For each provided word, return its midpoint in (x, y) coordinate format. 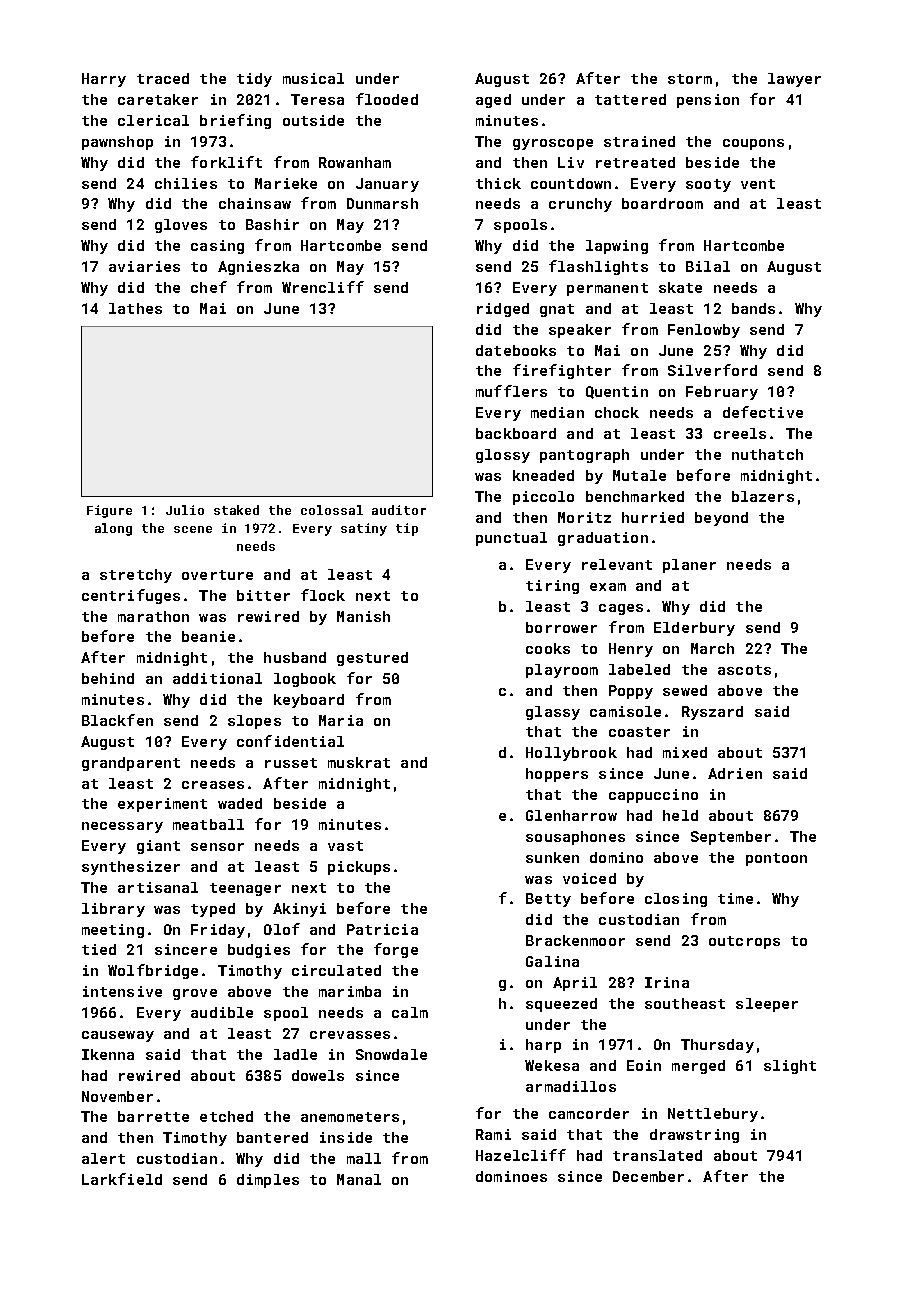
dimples (268, 1181)
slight (790, 1067)
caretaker (158, 99)
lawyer (794, 80)
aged (493, 101)
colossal (332, 510)
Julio (185, 510)
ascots (744, 670)
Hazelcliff (521, 1155)
